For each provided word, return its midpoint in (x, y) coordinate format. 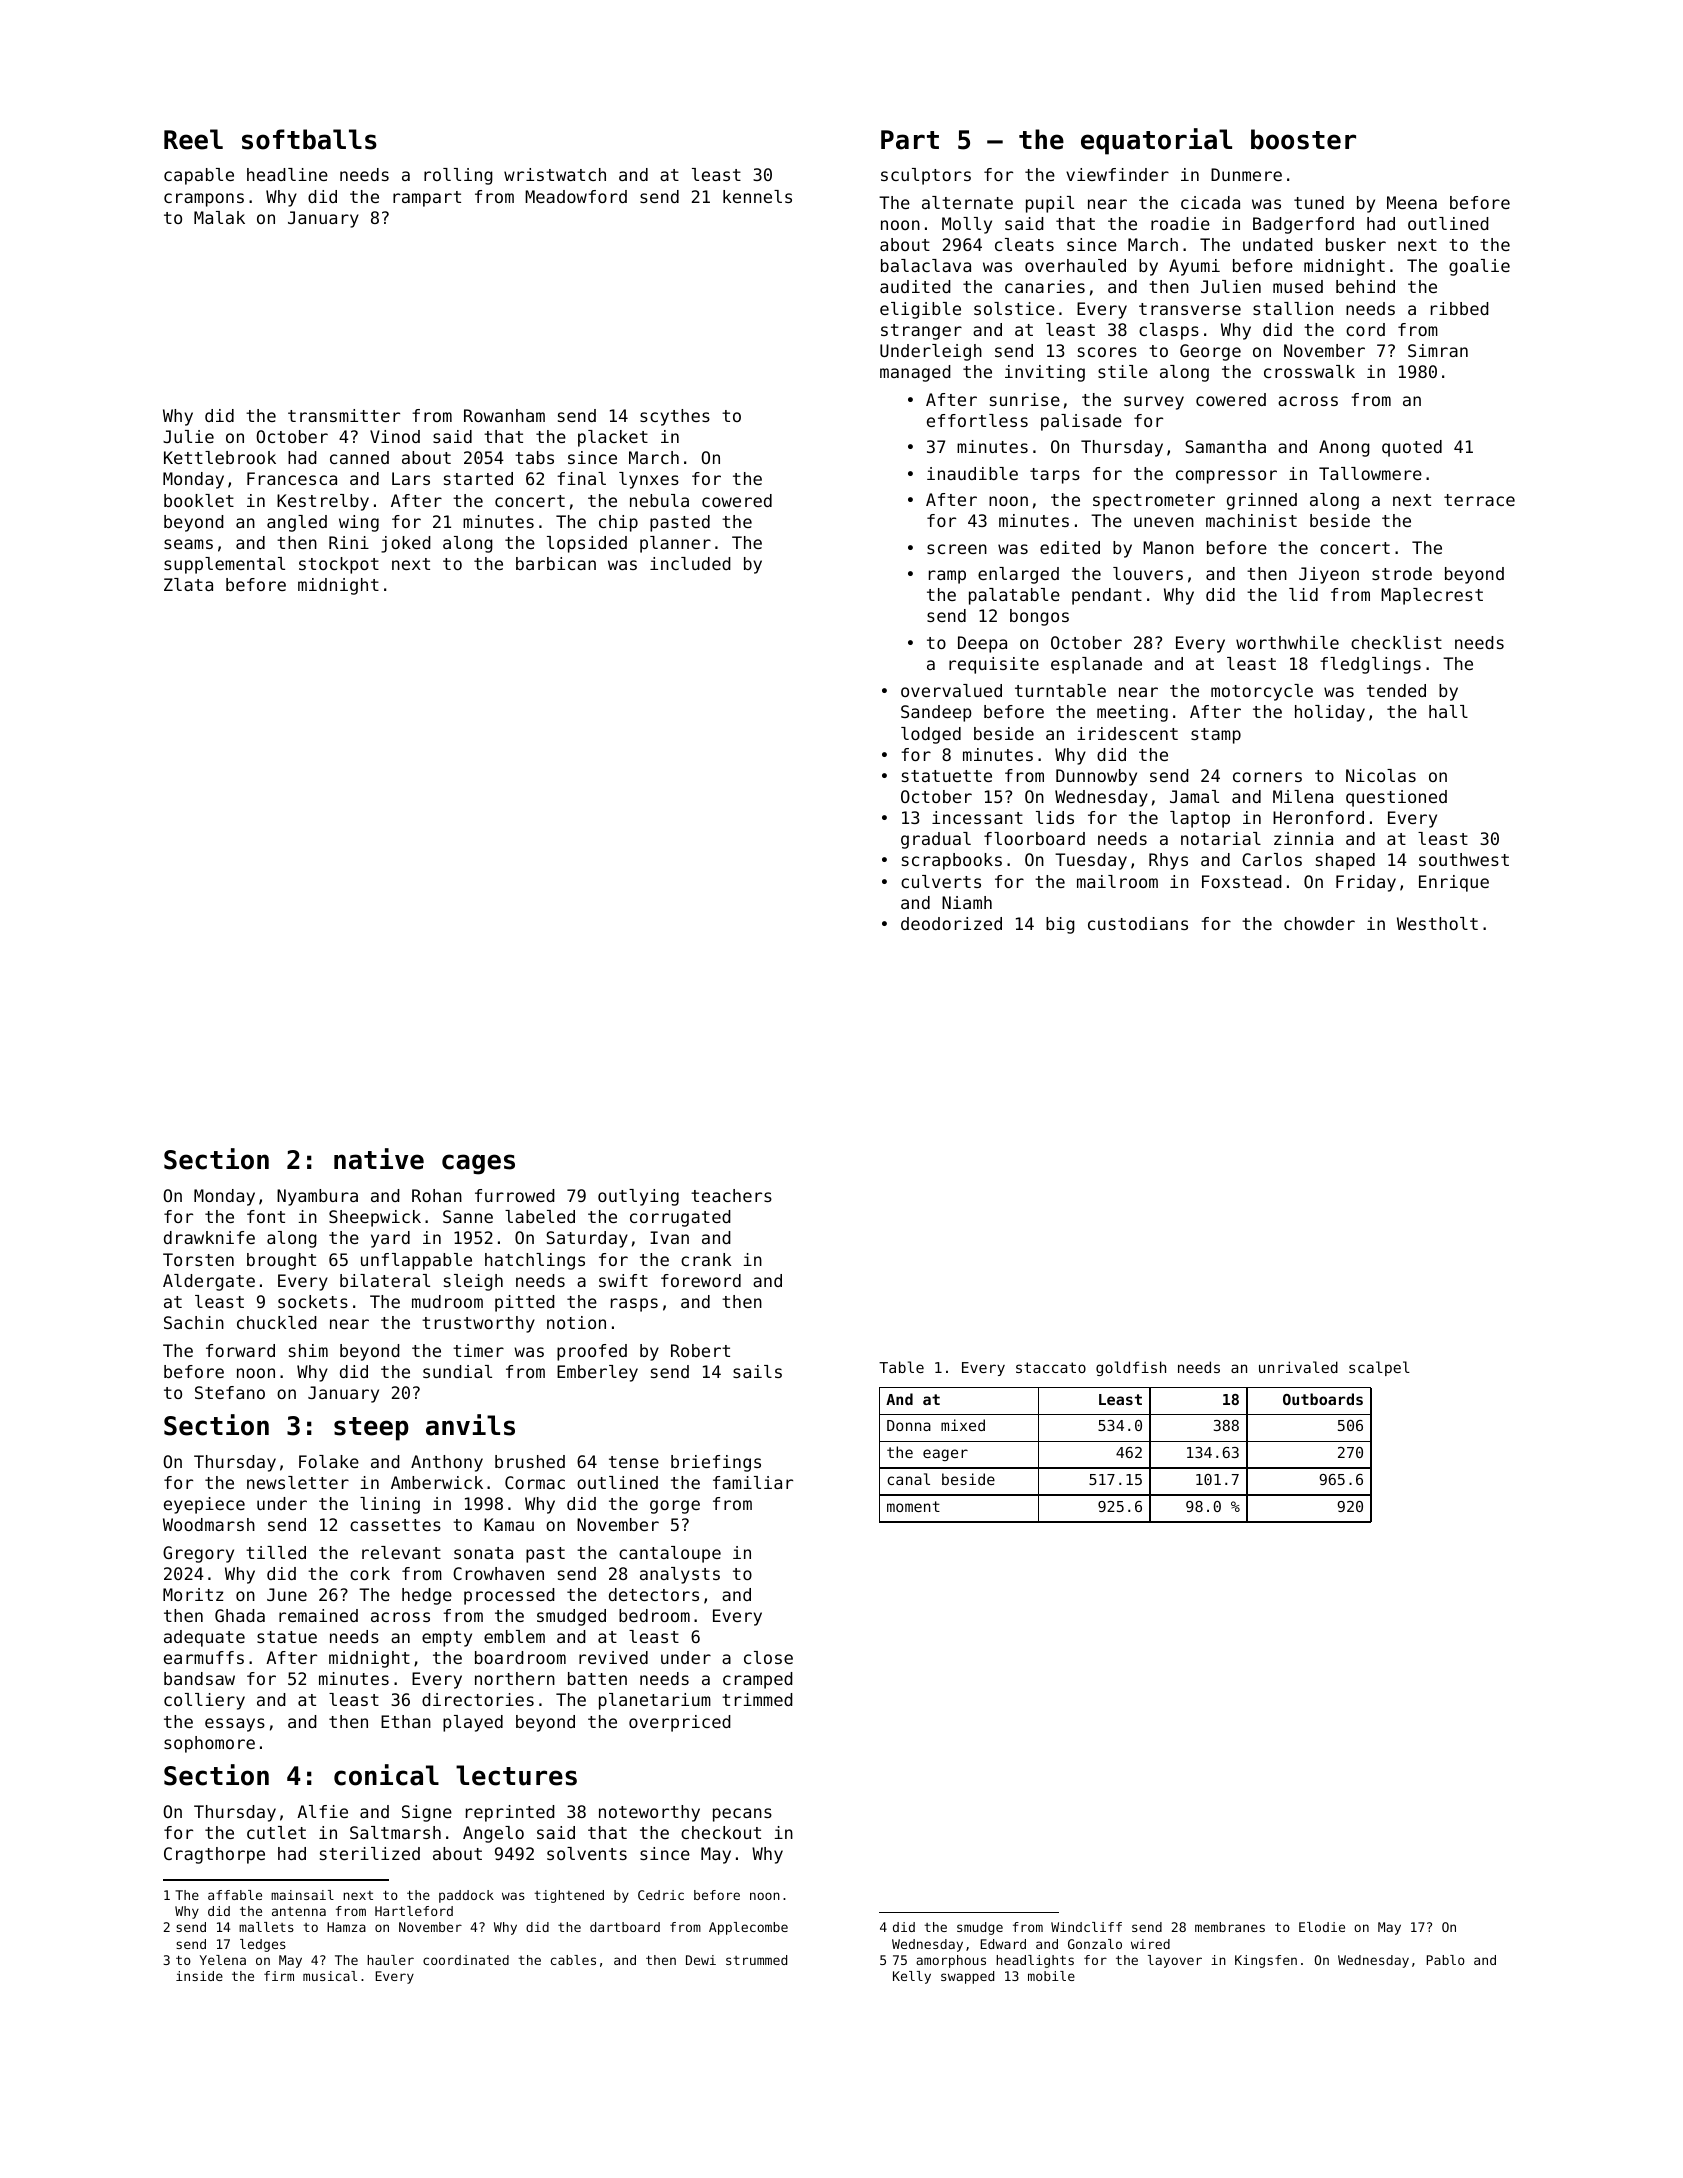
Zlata (188, 584)
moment (913, 1506)
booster (1303, 139)
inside (199, 1976)
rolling (458, 176)
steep (371, 1429)
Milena (1303, 796)
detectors (654, 1594)
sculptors (926, 176)
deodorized (951, 923)
